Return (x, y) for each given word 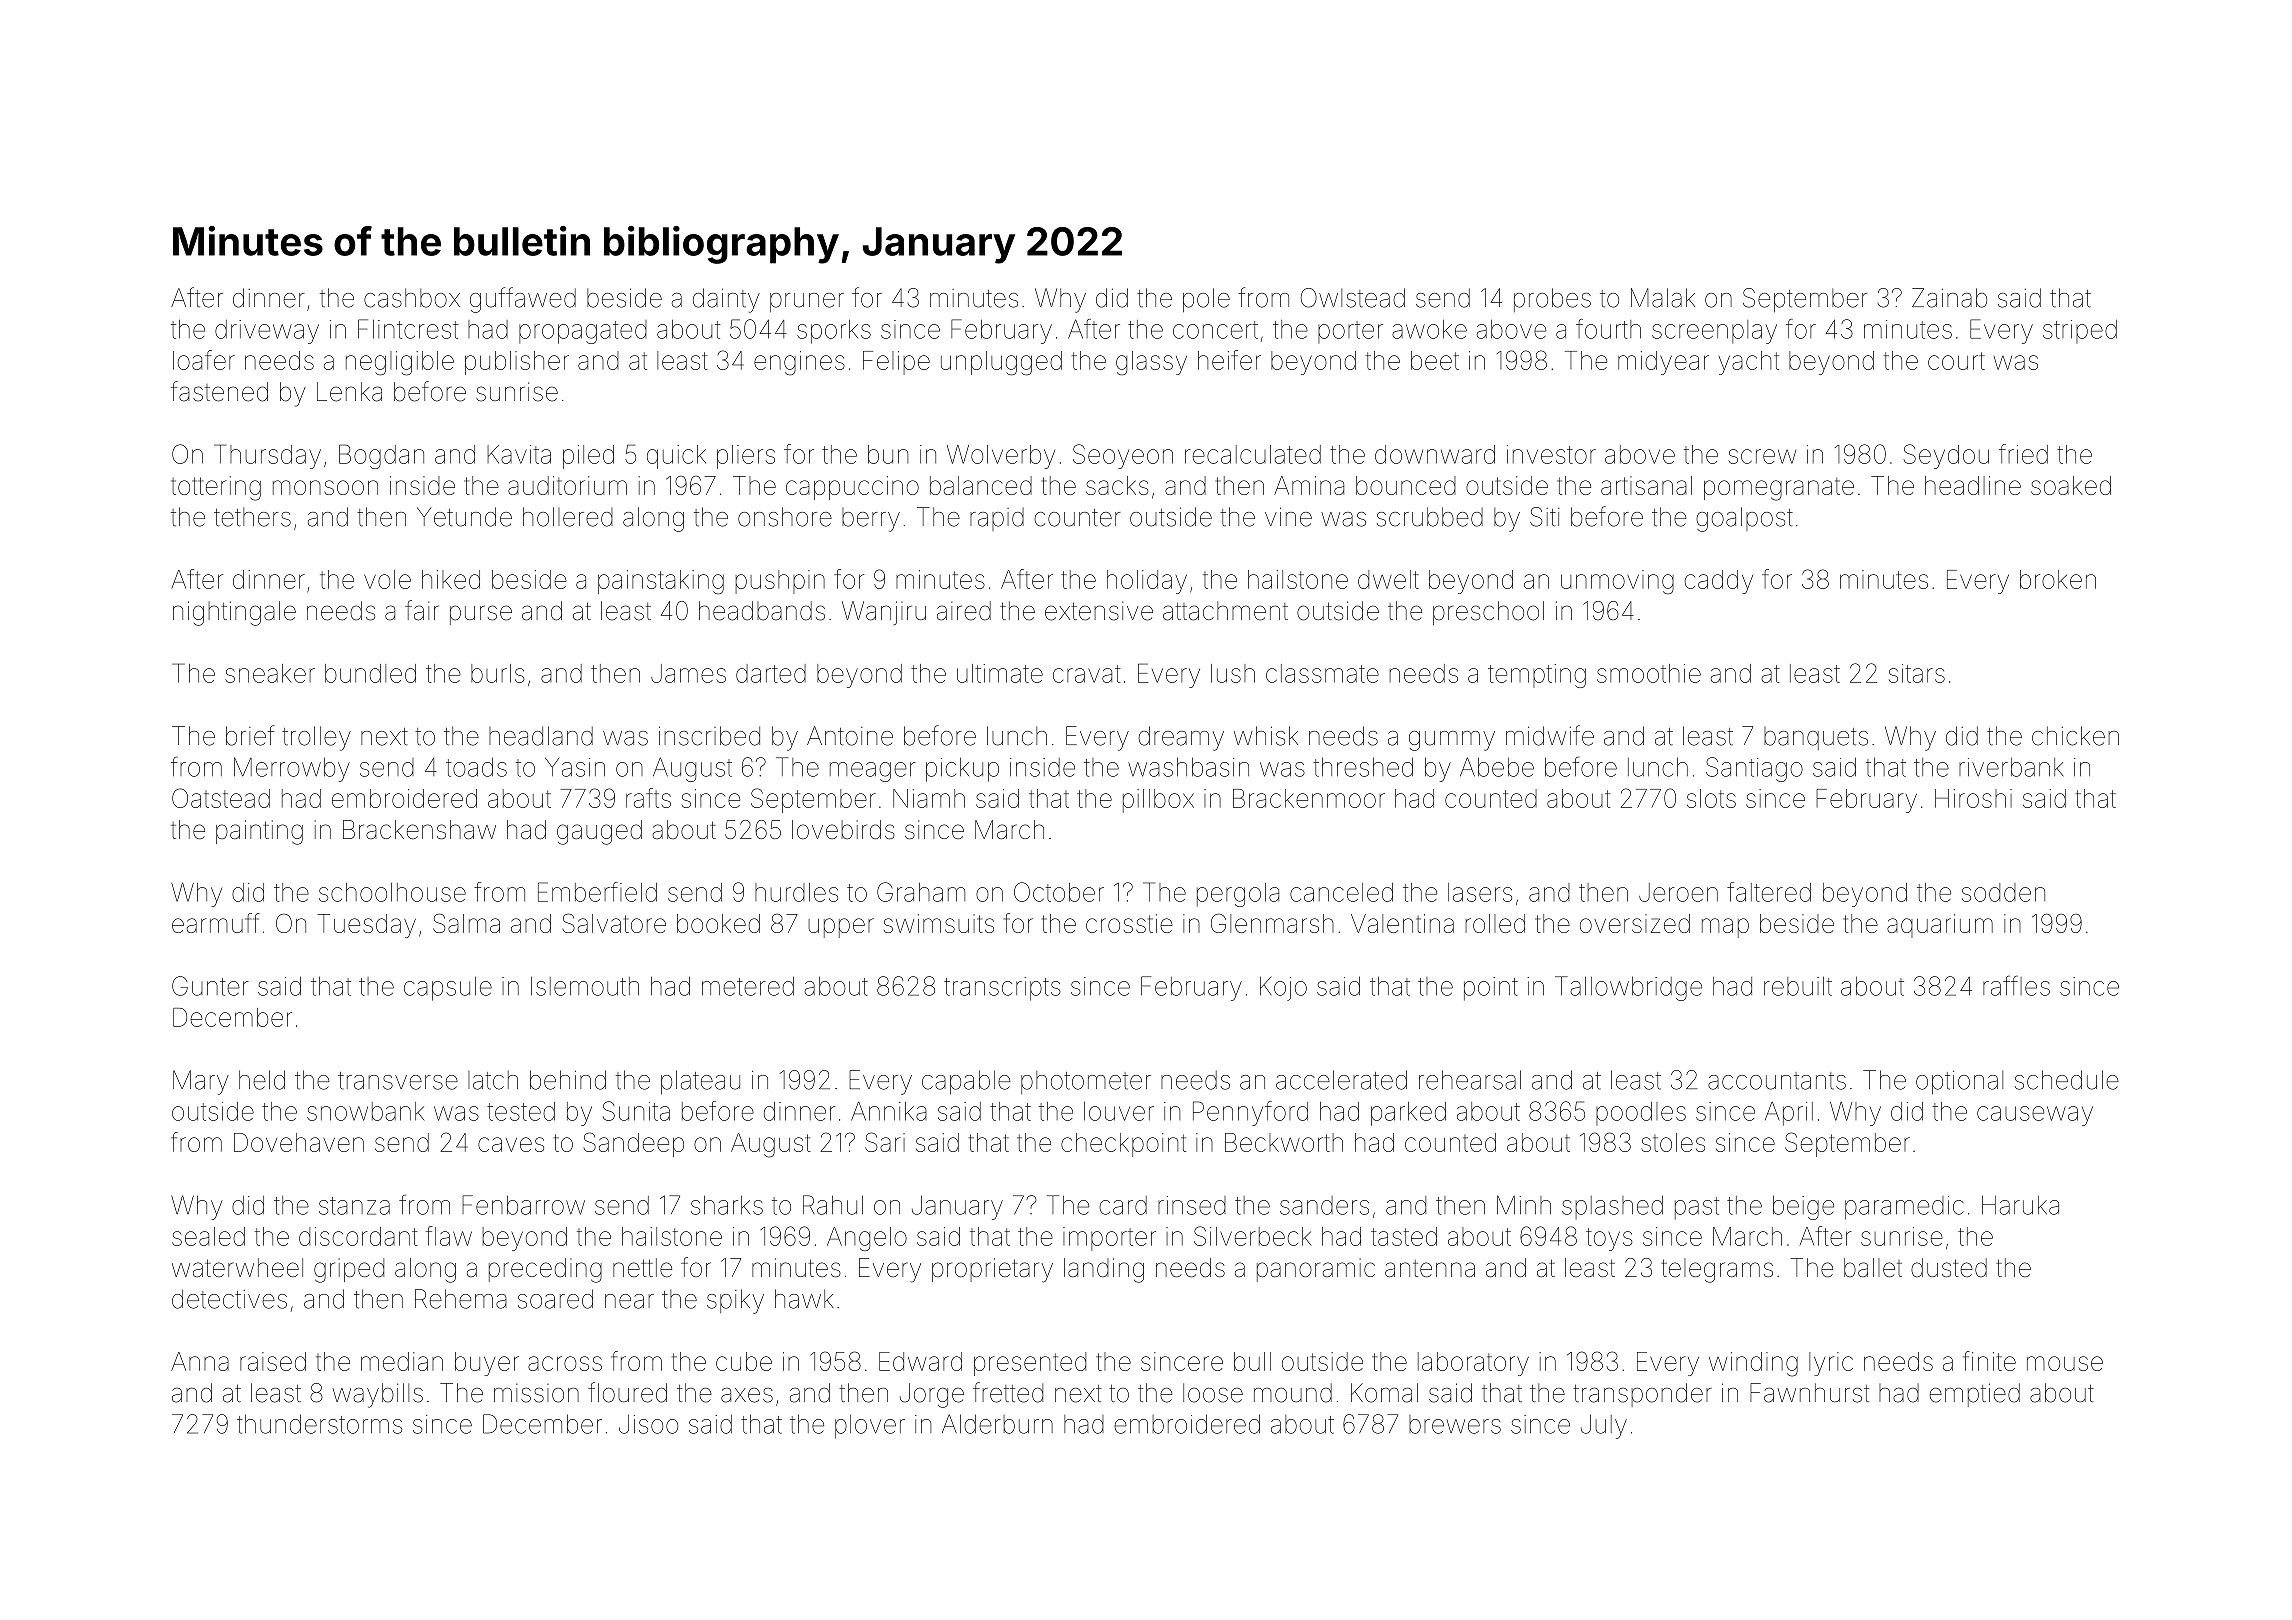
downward (1435, 454)
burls (497, 673)
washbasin (1188, 767)
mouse (2065, 1363)
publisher (517, 363)
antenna (1430, 1268)
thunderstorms (319, 1424)
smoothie (1649, 673)
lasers (1480, 892)
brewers (1455, 1424)
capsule (448, 988)
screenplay (1714, 332)
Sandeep (634, 1144)
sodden (2003, 892)
